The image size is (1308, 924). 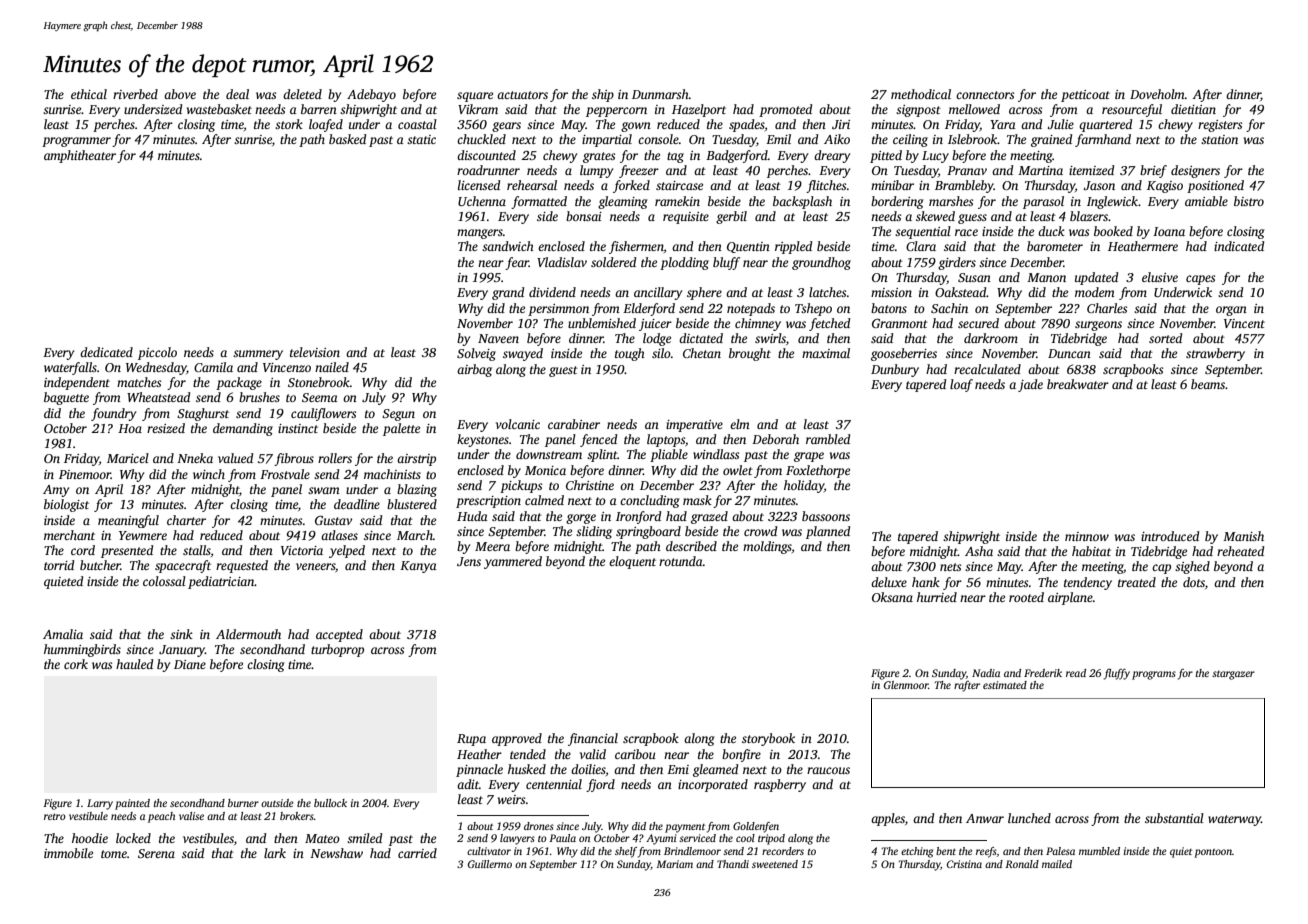 What do you see at coordinates (186, 520) in the screenshot?
I see `charter` at bounding box center [186, 520].
